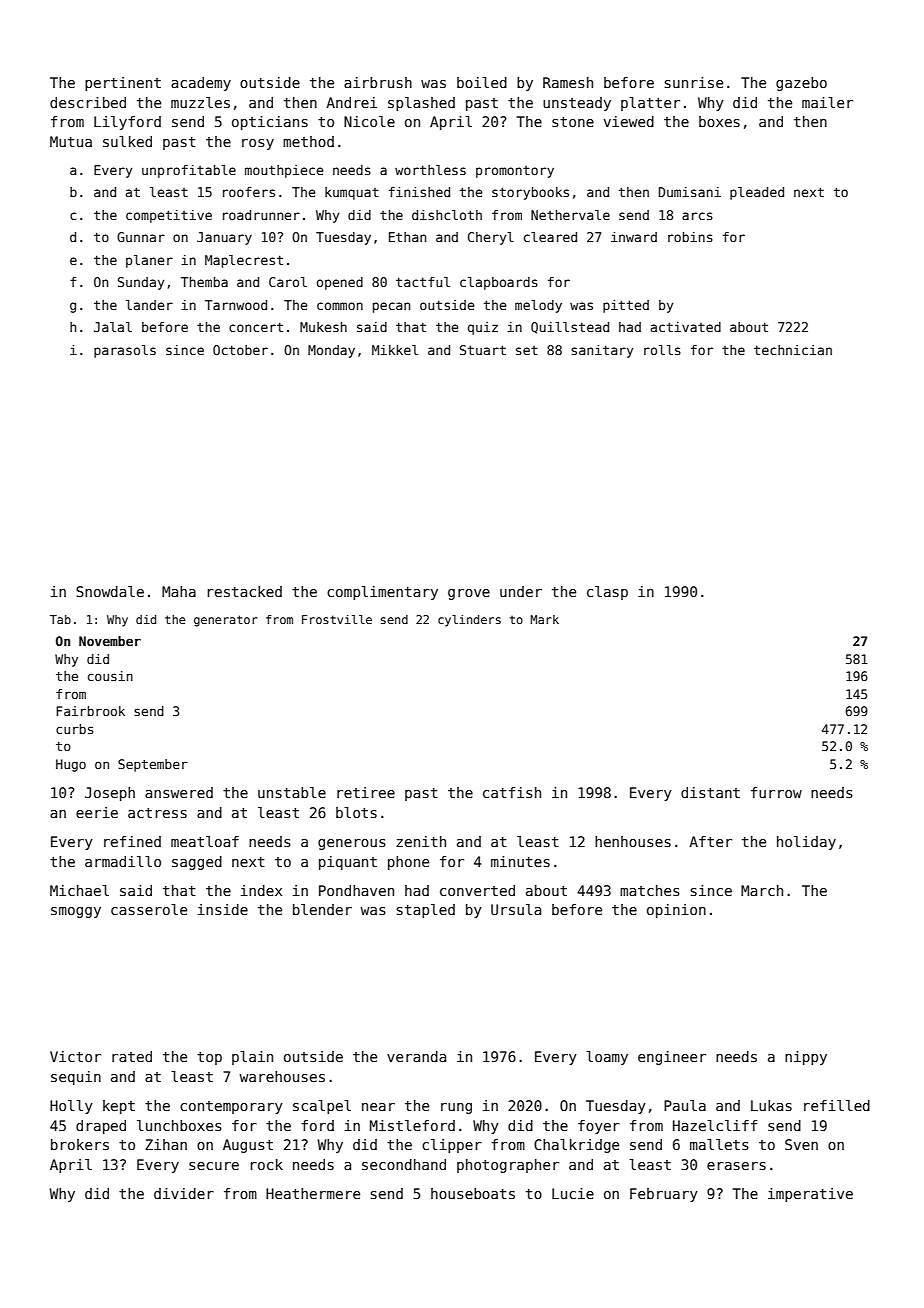 The width and height of the document is (924, 1308). What do you see at coordinates (473, 1193) in the document?
I see `houseboats` at bounding box center [473, 1193].
